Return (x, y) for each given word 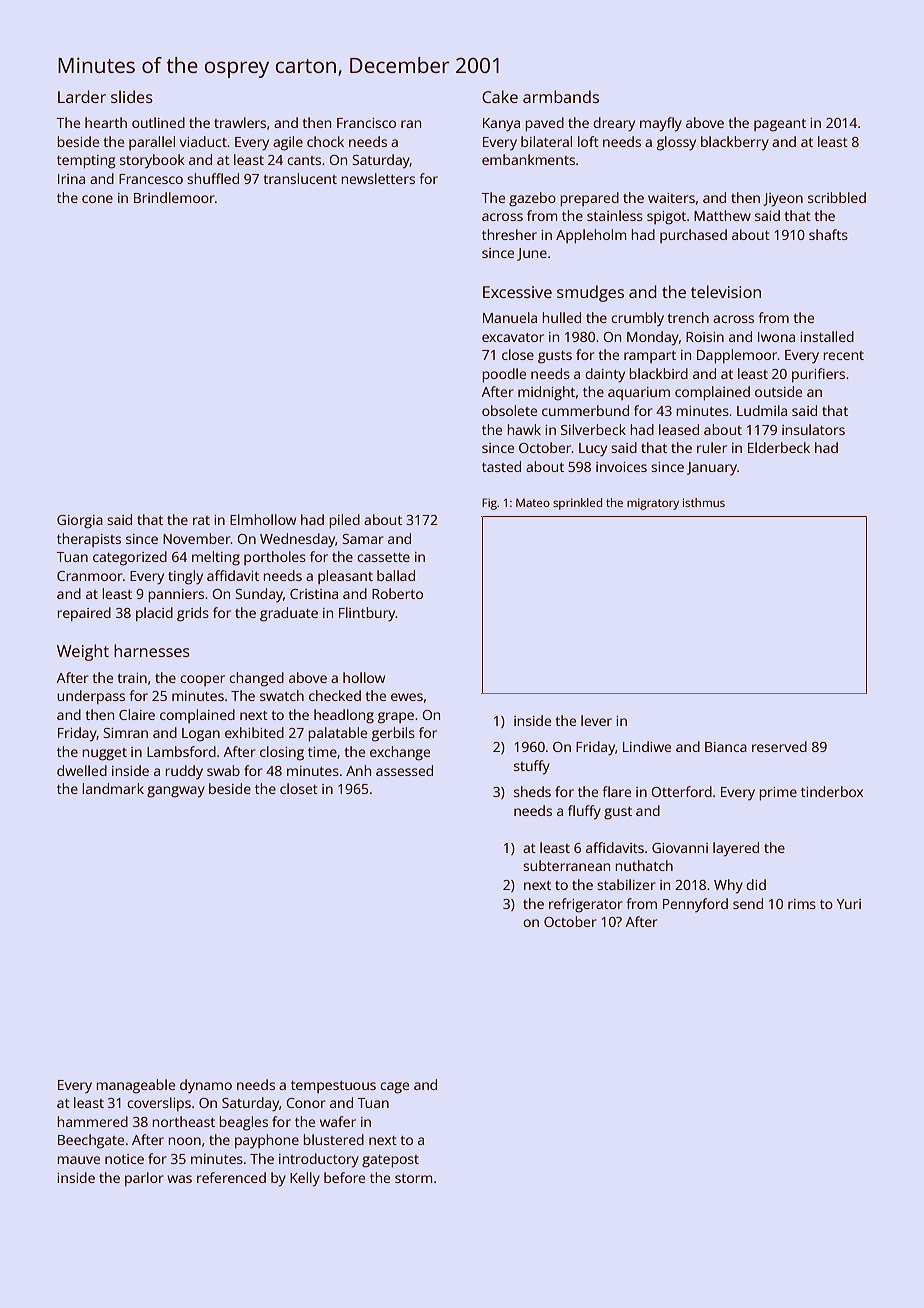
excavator (513, 337)
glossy (676, 143)
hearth (106, 122)
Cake (500, 96)
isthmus (704, 502)
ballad (396, 575)
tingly (185, 577)
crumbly (637, 319)
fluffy (584, 812)
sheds (532, 791)
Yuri (849, 904)
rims (802, 904)
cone (97, 199)
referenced (231, 1177)
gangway (176, 792)
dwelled (82, 770)
